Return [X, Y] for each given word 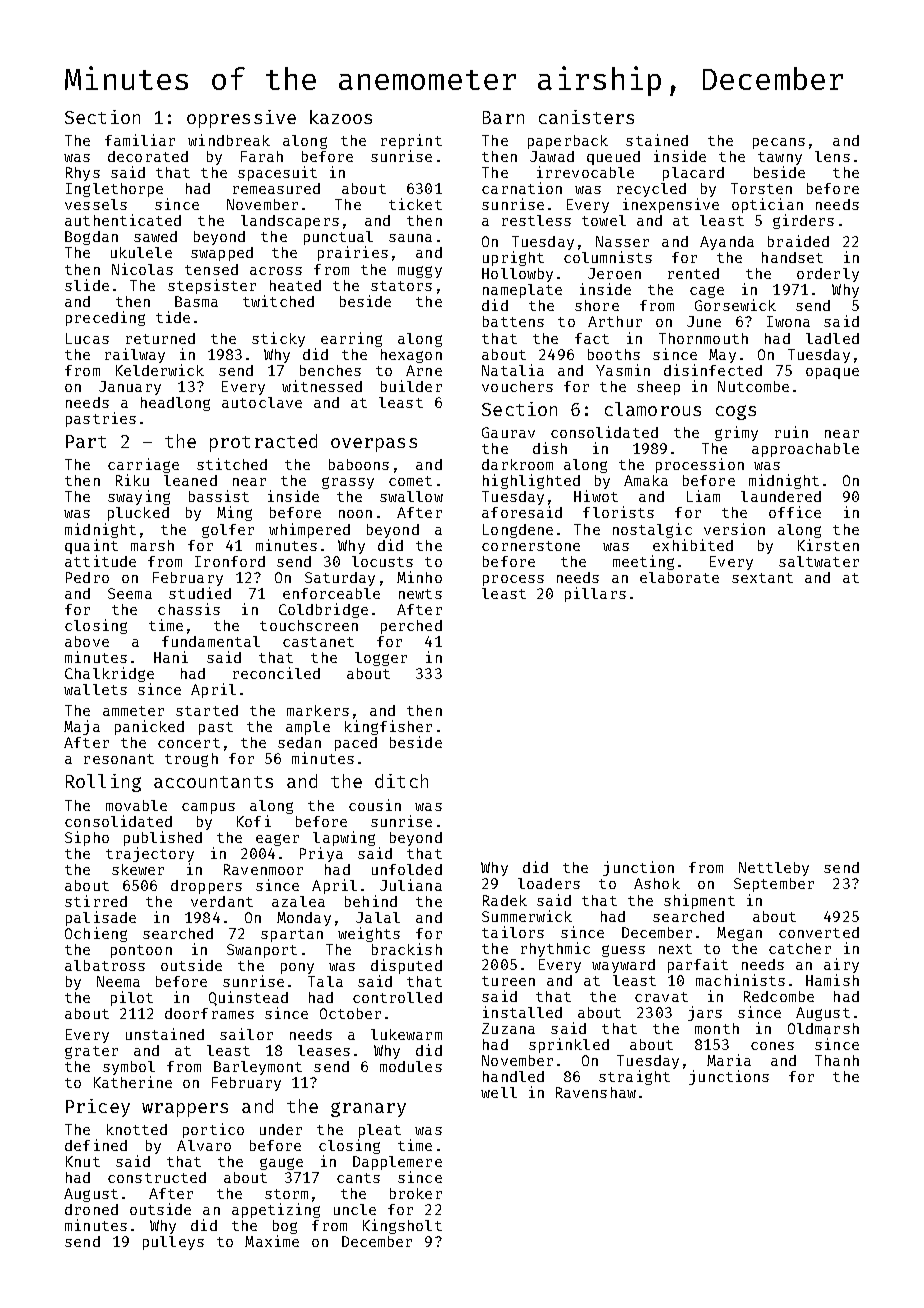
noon [355, 514]
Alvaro [204, 1145]
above [87, 641]
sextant [762, 578]
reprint [411, 141]
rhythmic [555, 949]
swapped [222, 254]
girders [803, 221]
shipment [699, 901]
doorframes [209, 1013]
